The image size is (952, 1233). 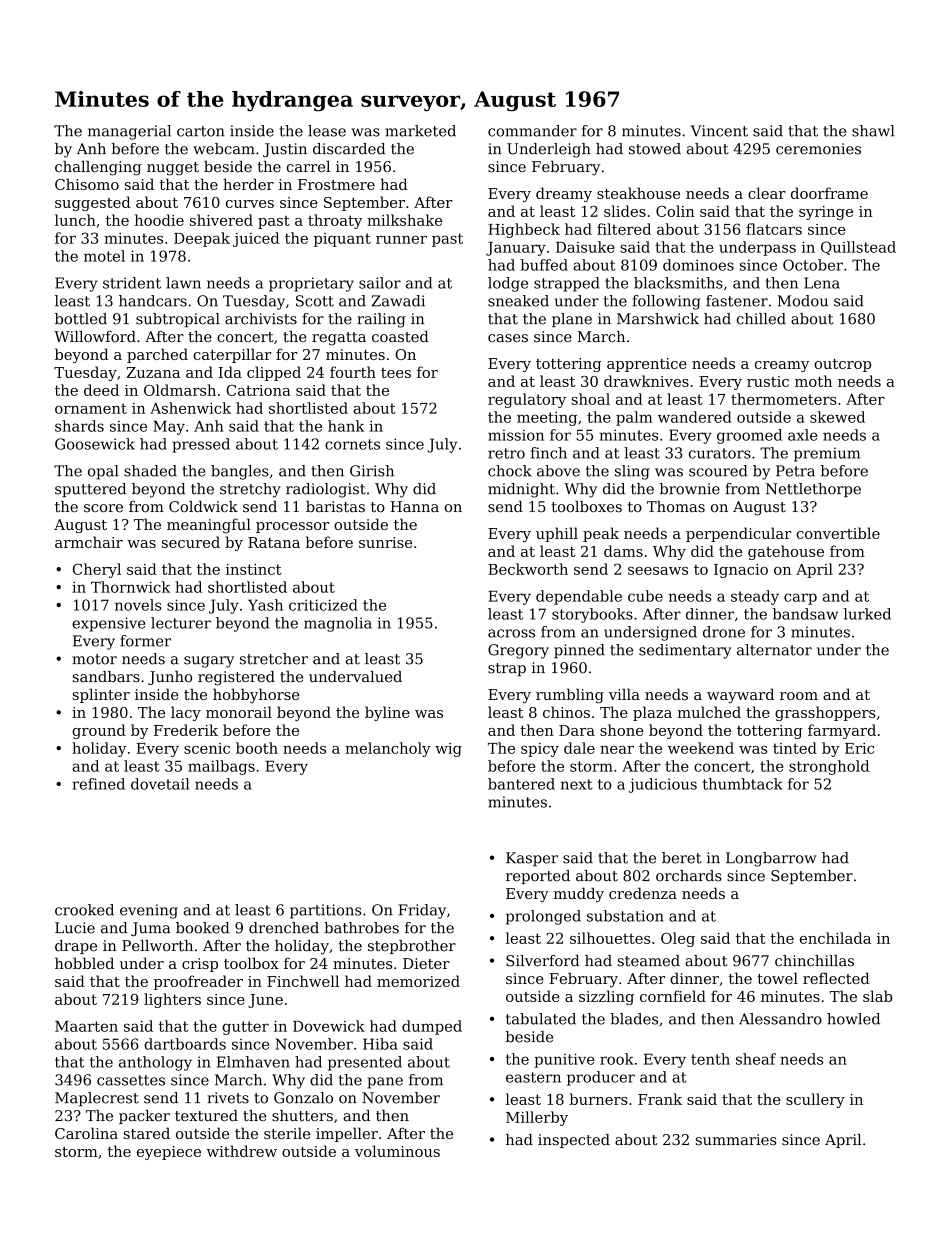 What do you see at coordinates (203, 507) in the page?
I see `Coldwick` at bounding box center [203, 507].
